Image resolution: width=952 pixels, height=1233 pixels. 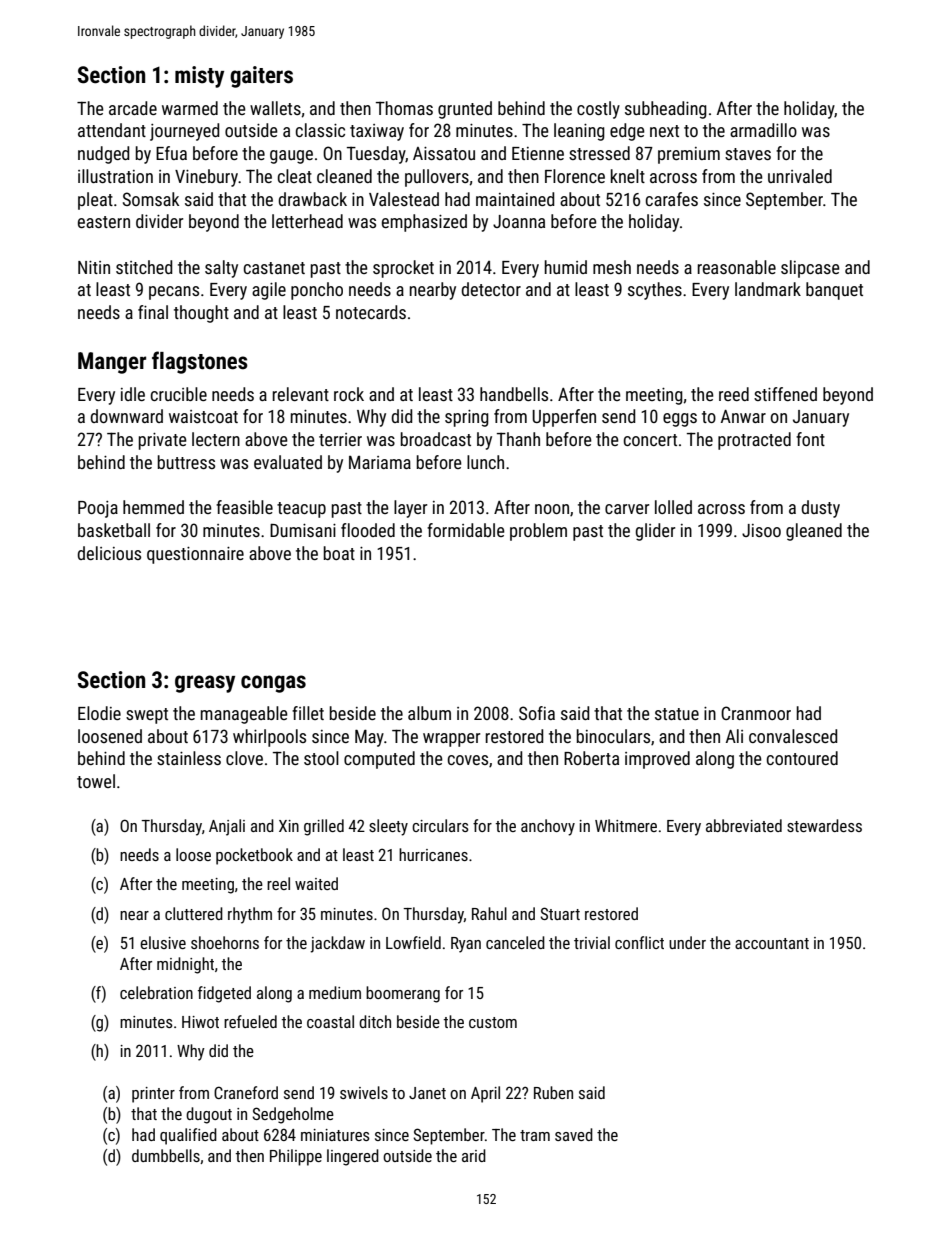 I want to click on saved, so click(x=574, y=1134).
